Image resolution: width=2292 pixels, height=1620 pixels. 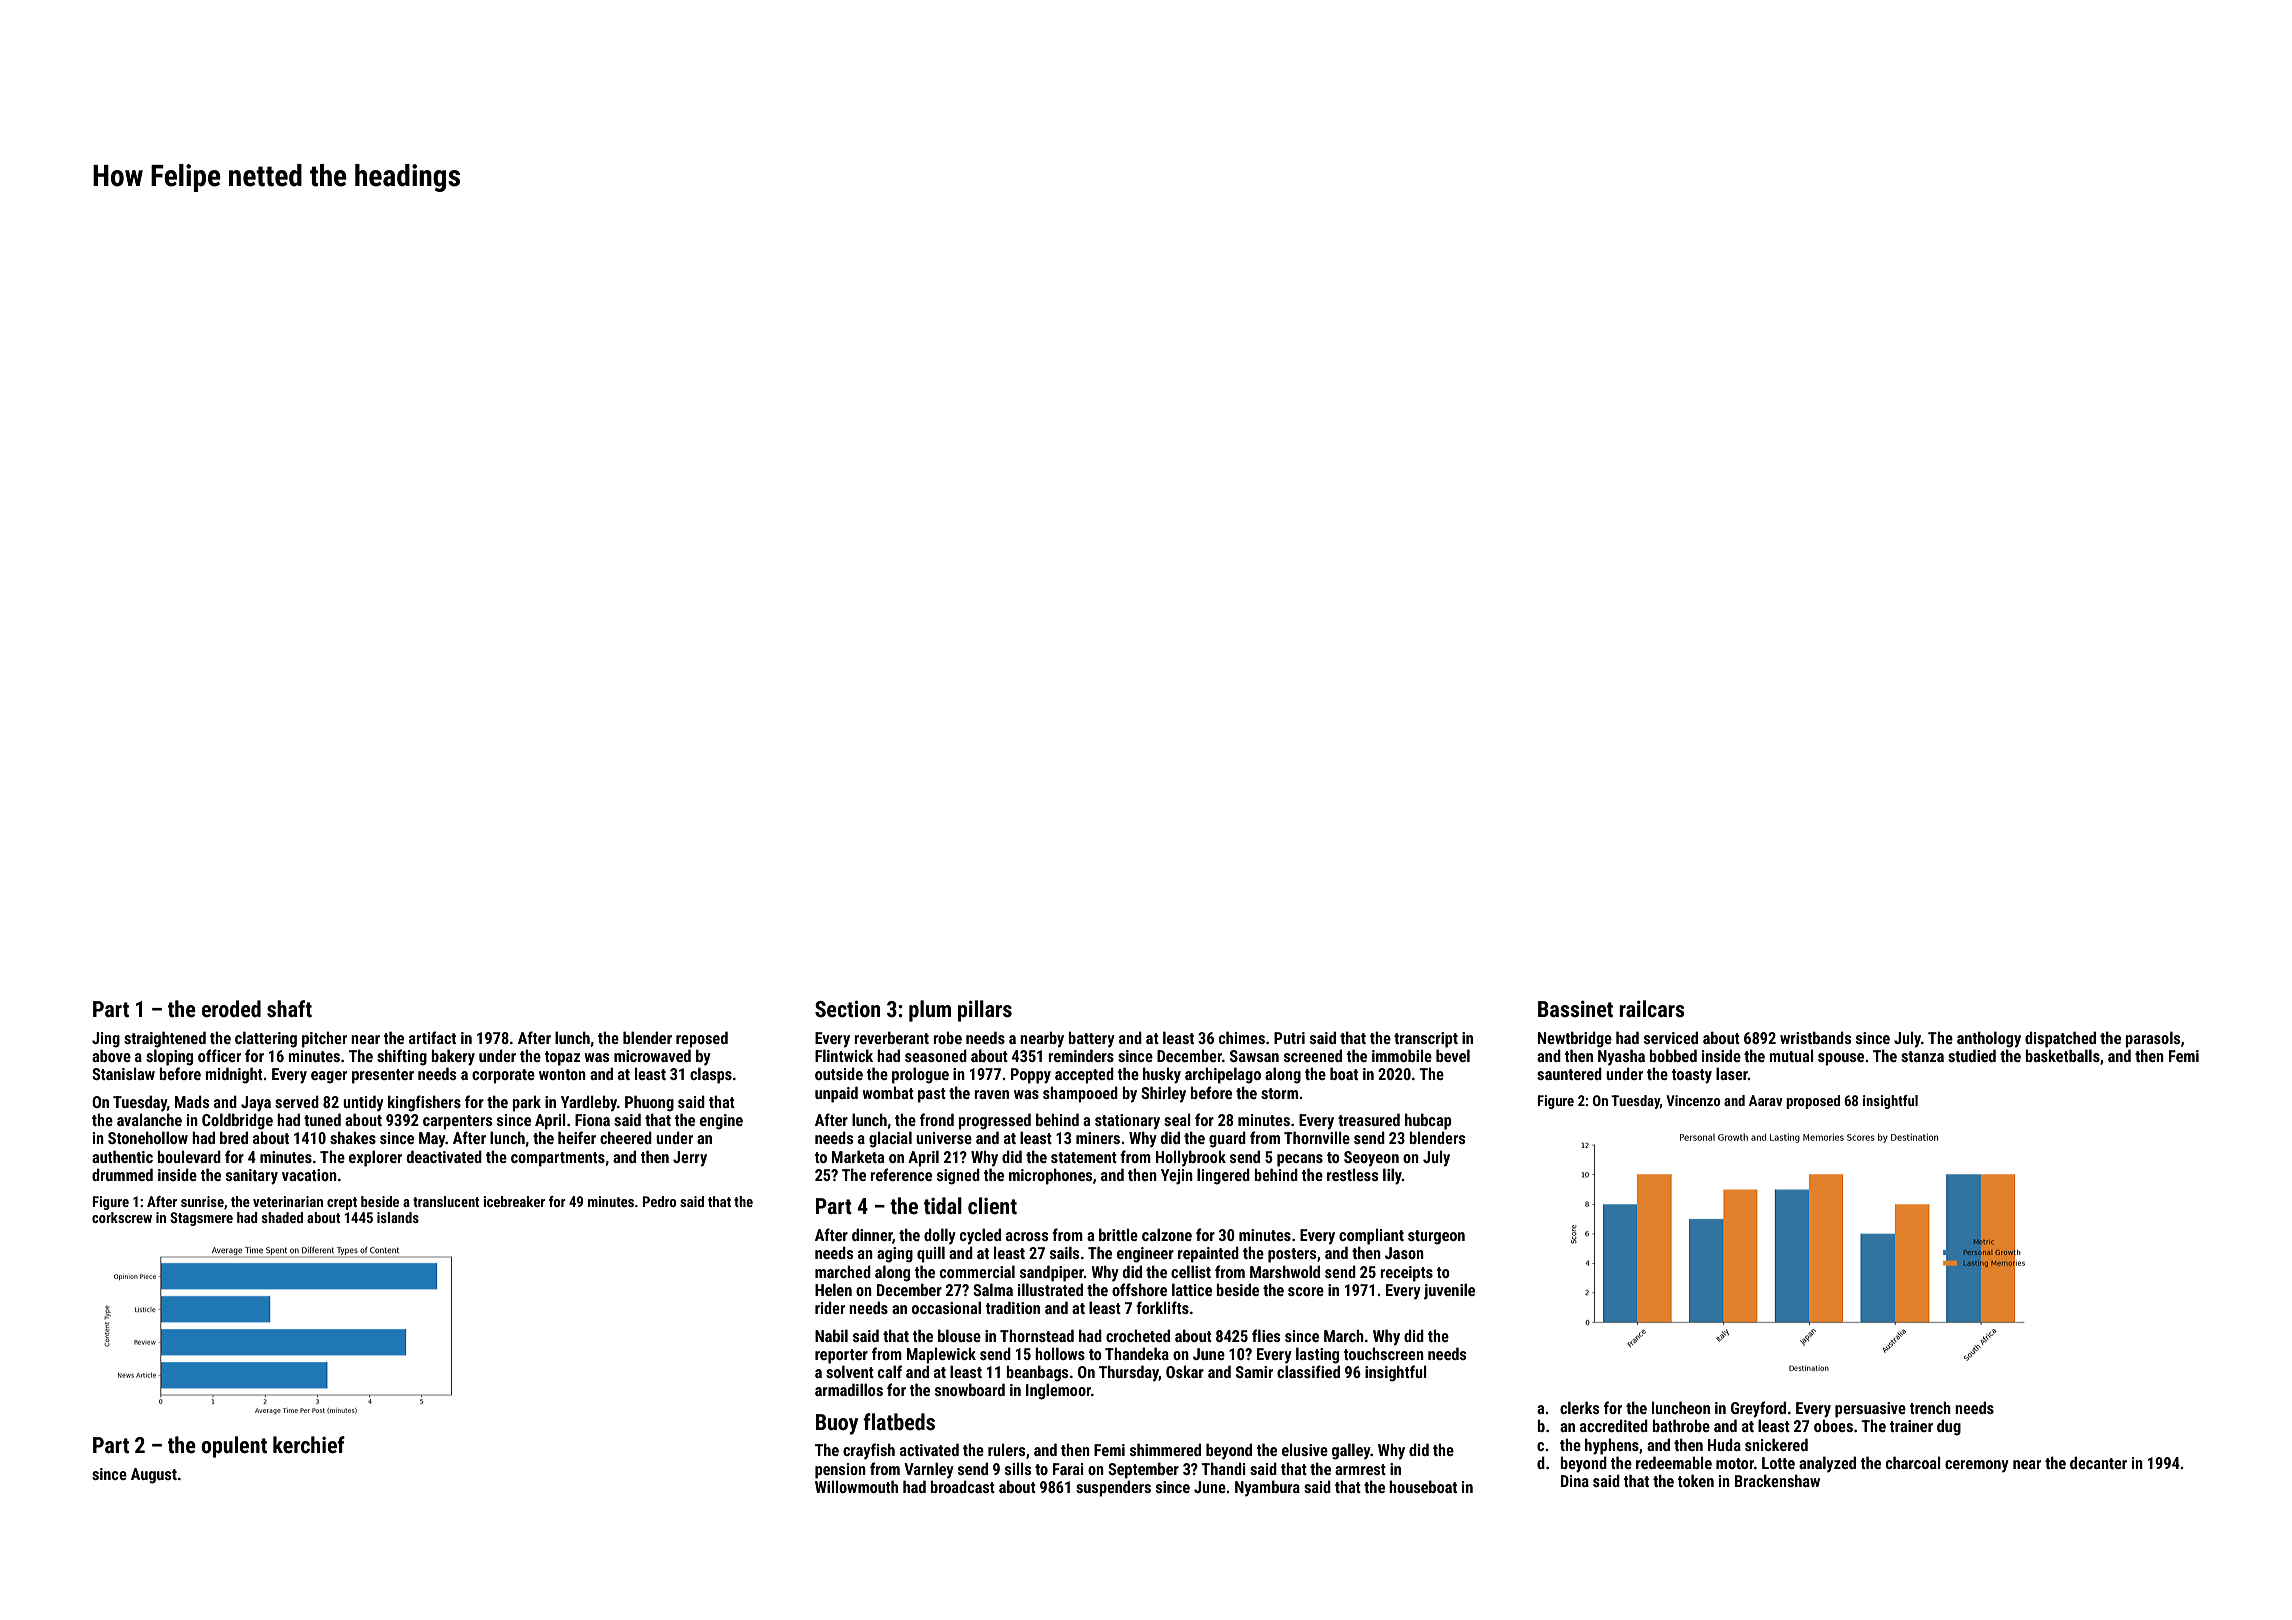 What do you see at coordinates (1913, 1462) in the screenshot?
I see `charcoal` at bounding box center [1913, 1462].
